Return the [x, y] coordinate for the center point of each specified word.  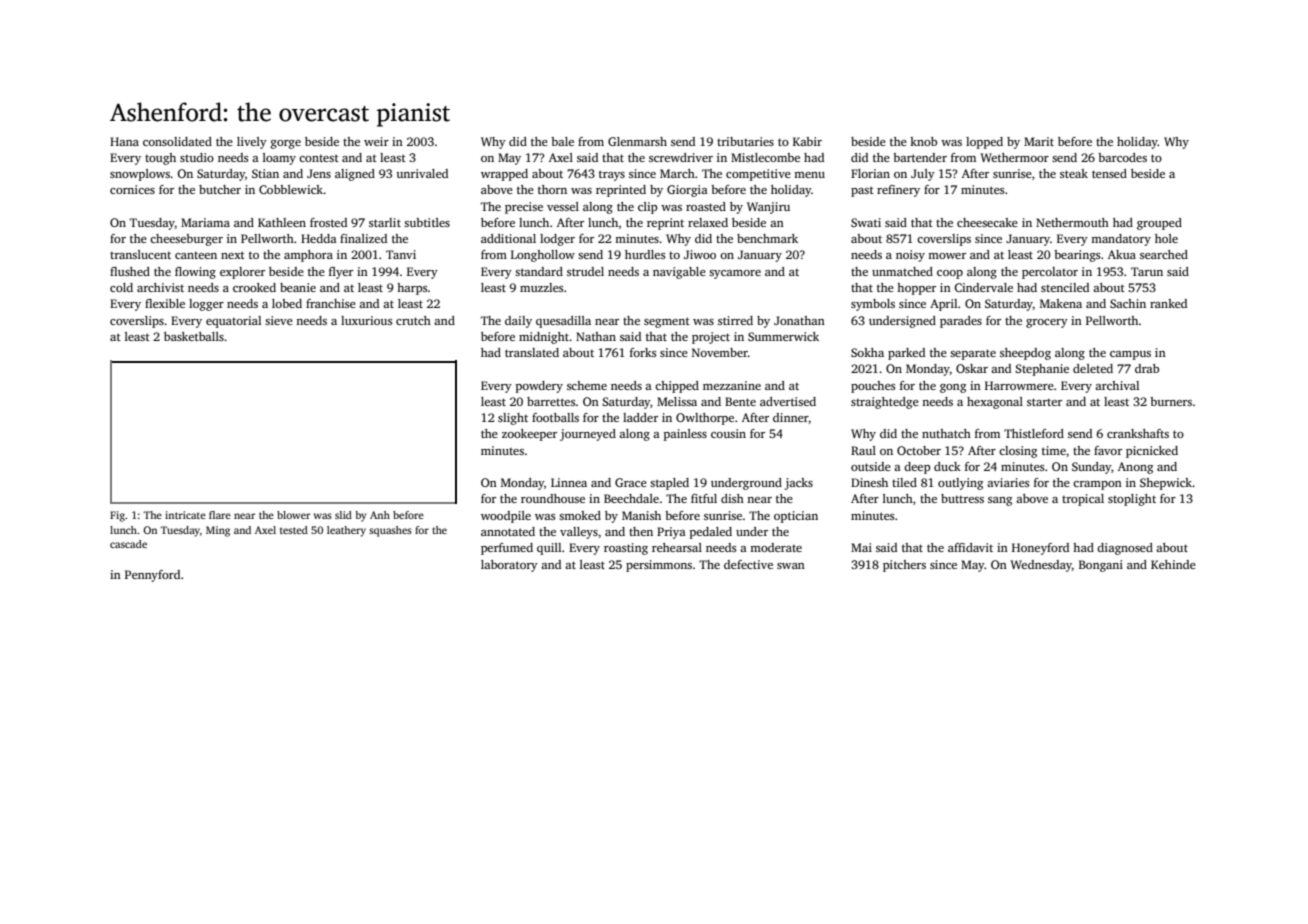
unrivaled [422, 173]
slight [513, 419]
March [677, 173]
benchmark [767, 238]
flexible [165, 303]
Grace [631, 482]
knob [923, 141]
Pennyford [152, 576]
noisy [910, 256]
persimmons [659, 566]
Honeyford [1040, 549]
